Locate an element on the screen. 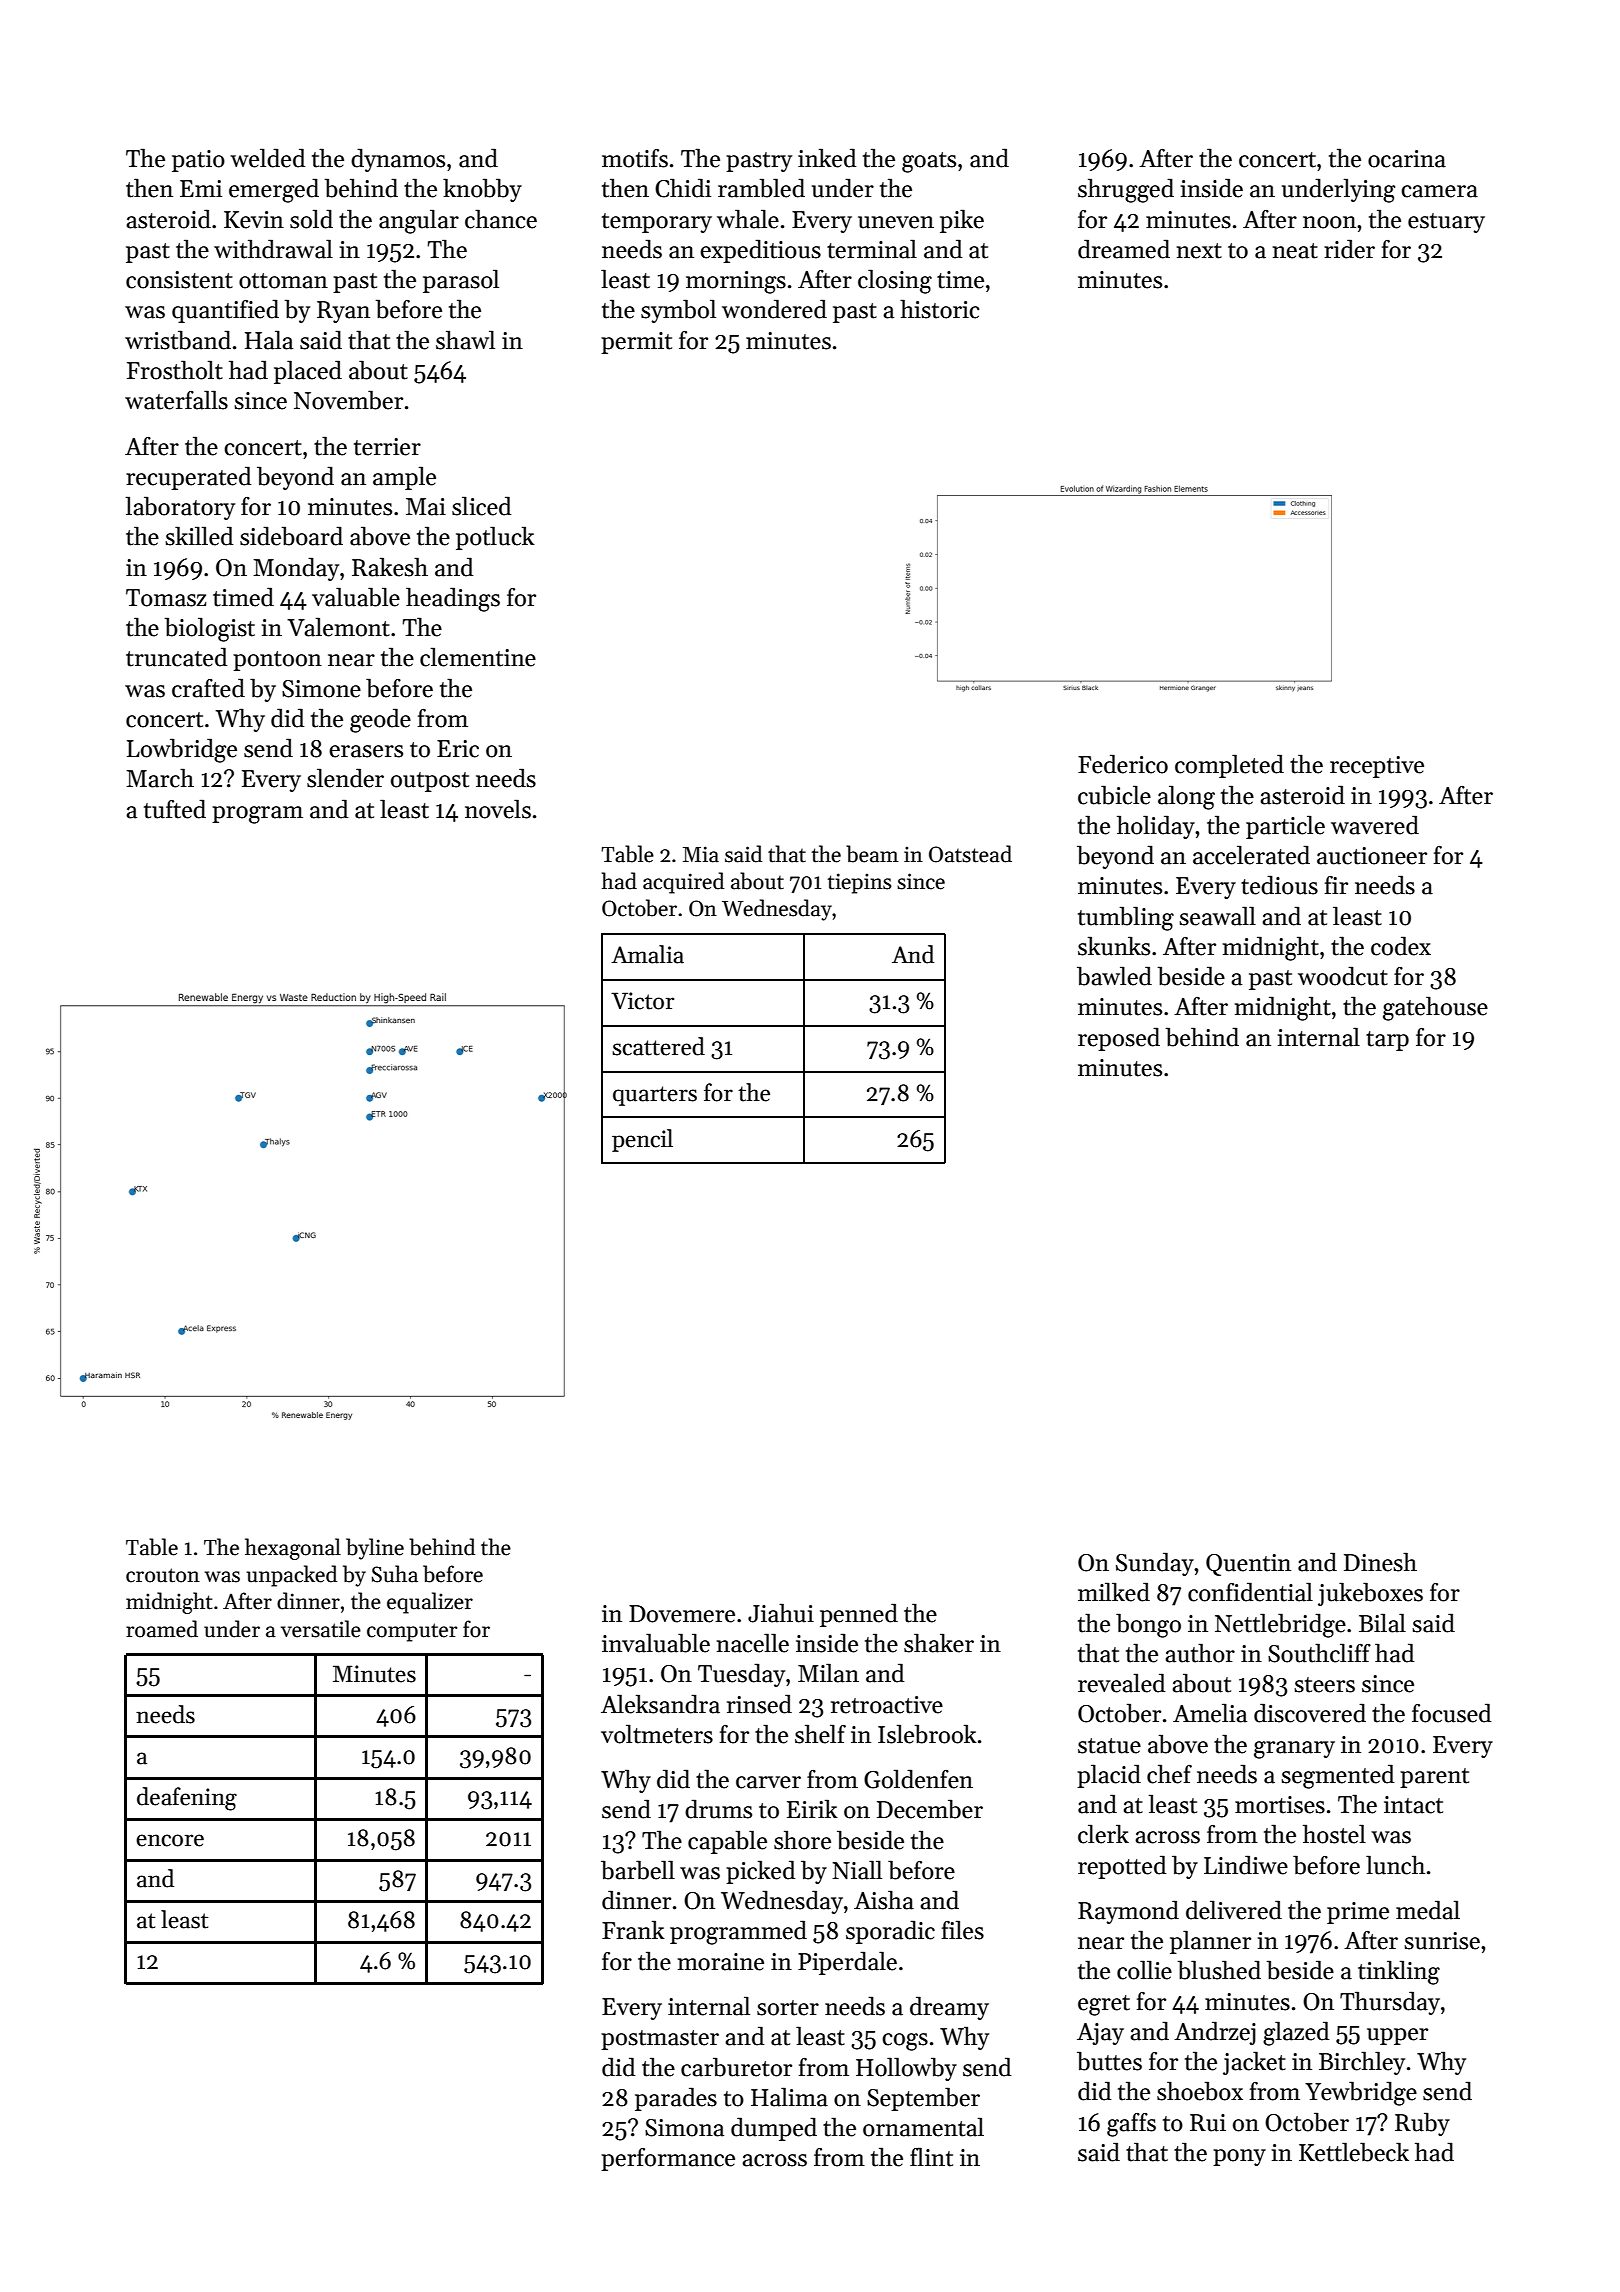 The image size is (1620, 2292). encore is located at coordinates (170, 1840).
